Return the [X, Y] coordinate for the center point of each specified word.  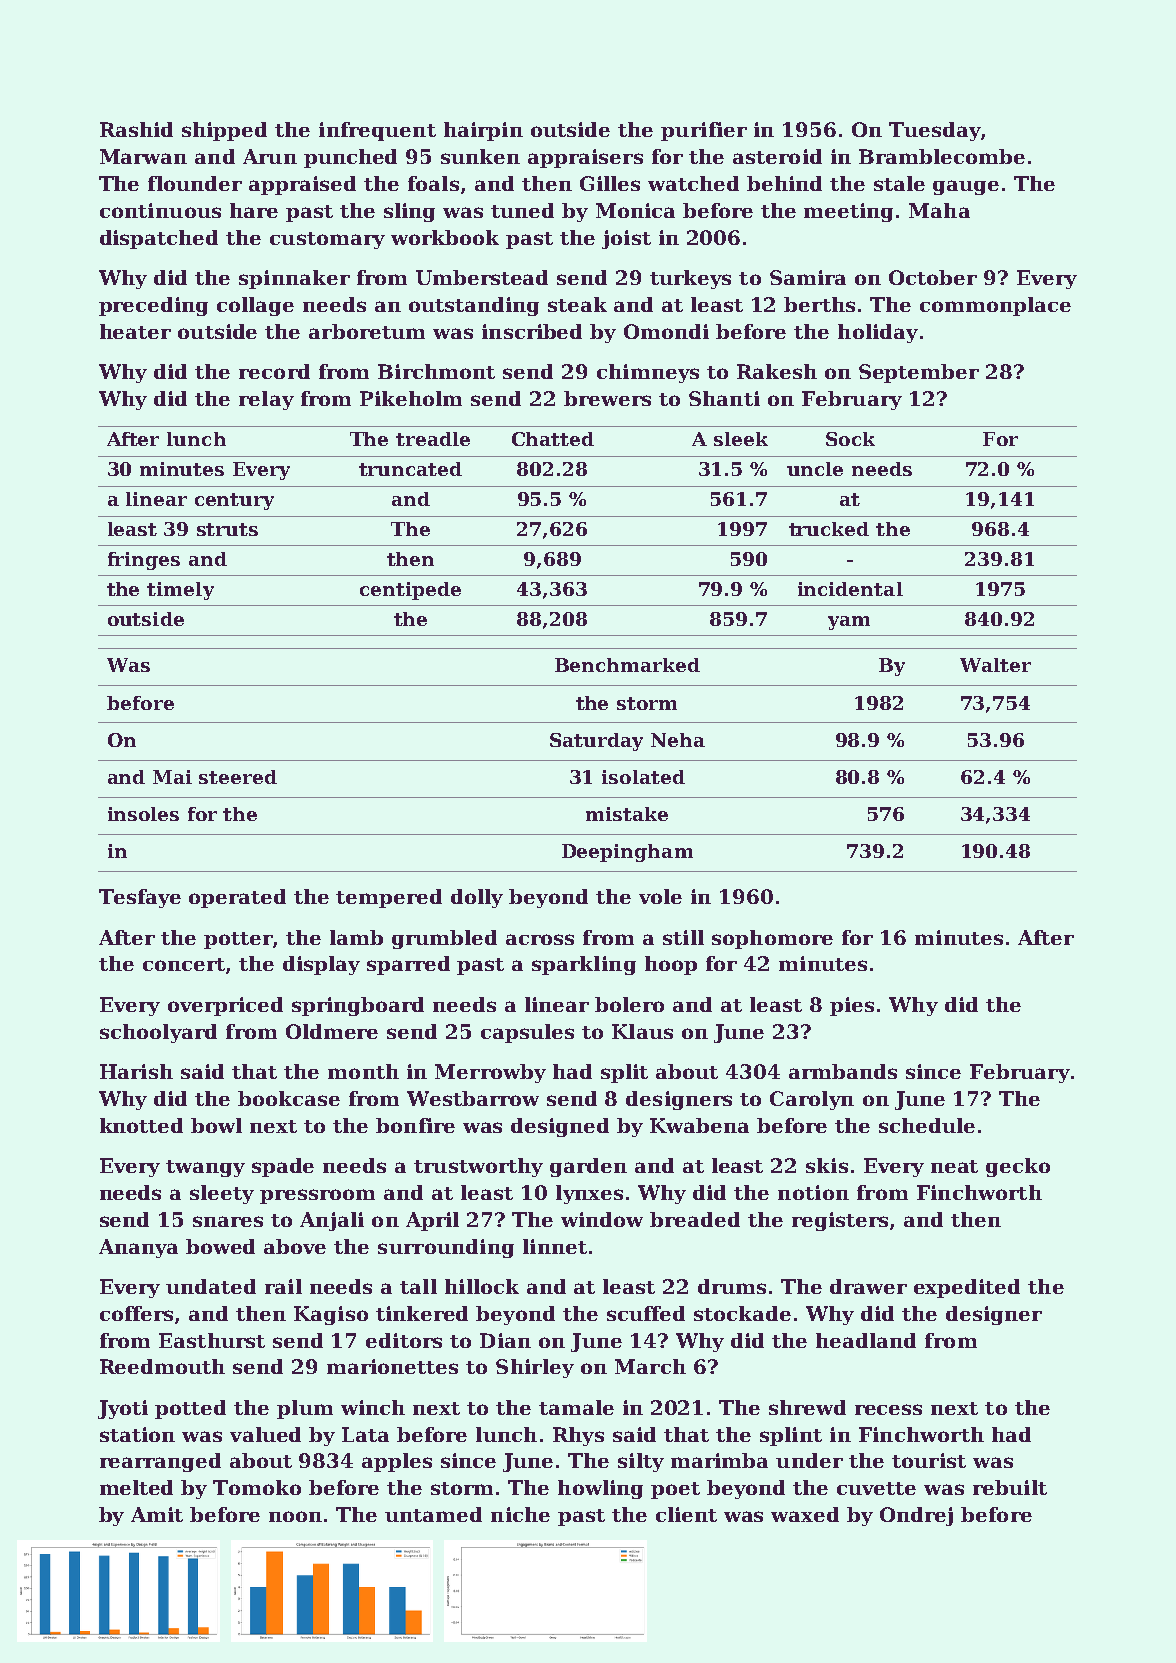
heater [135, 331]
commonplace [995, 306]
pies [852, 1006]
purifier [704, 131]
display [321, 965]
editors [404, 1340]
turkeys [690, 279]
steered [238, 777]
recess [888, 1409]
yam [849, 623]
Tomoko [257, 1487]
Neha [678, 740]
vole [660, 896]
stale [899, 183]
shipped [224, 131]
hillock [482, 1286]
